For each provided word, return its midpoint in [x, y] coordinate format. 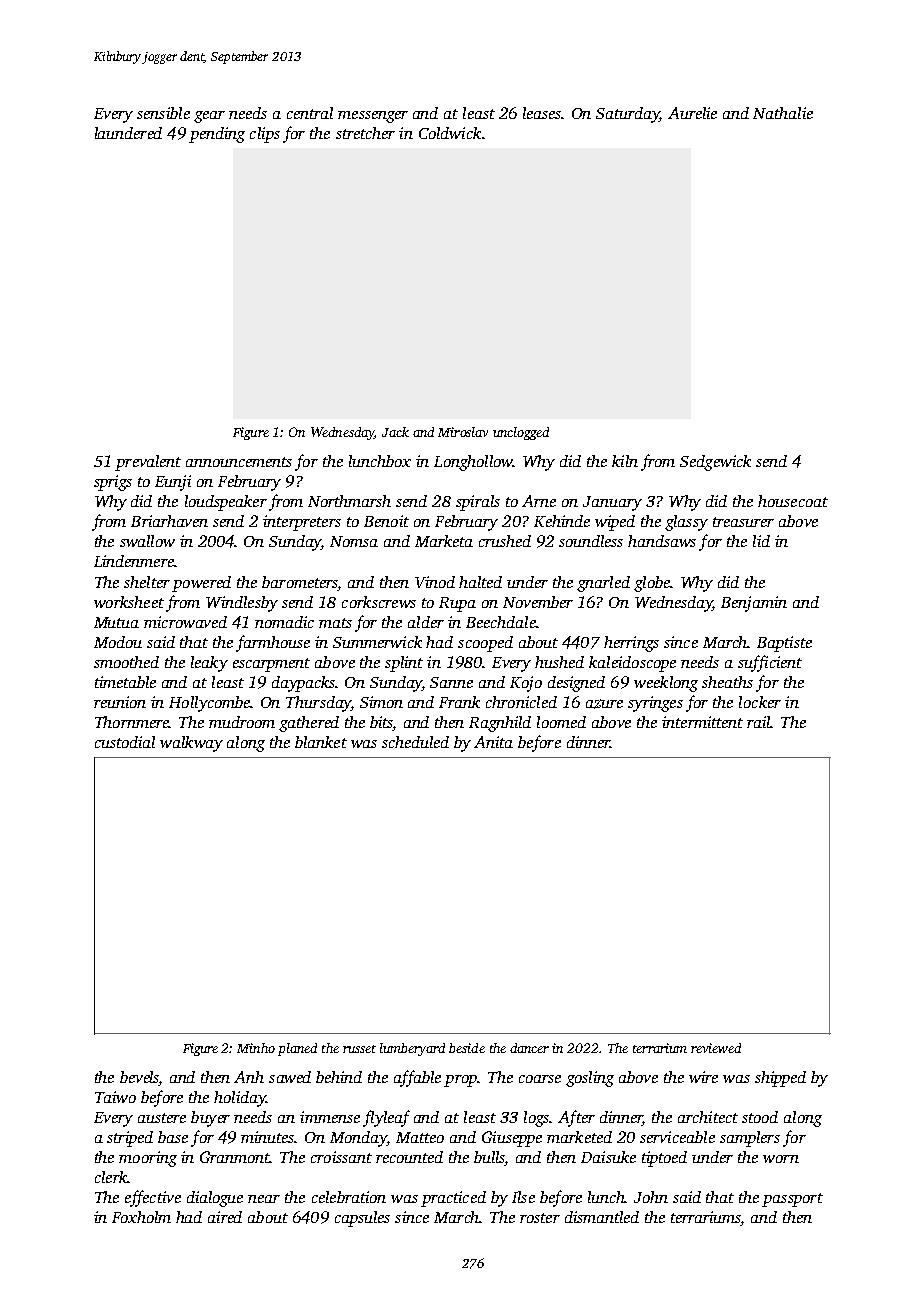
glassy [686, 523]
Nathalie [783, 113]
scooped [485, 644]
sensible [163, 113]
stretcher [365, 133]
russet [359, 1049]
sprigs [113, 483]
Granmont [235, 1157]
